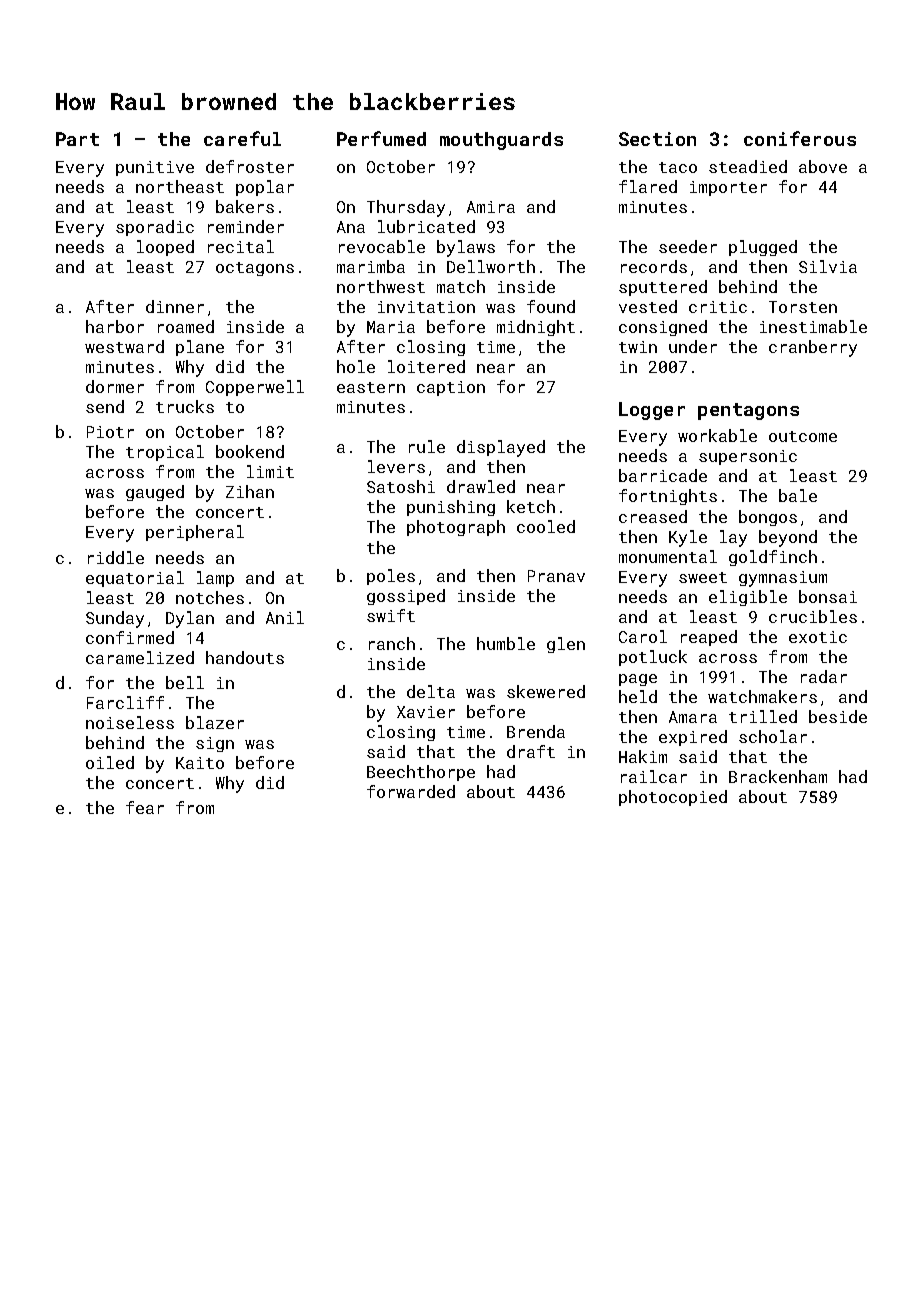 This document has height=1308, width=924. I want to click on inestimable, so click(813, 326).
